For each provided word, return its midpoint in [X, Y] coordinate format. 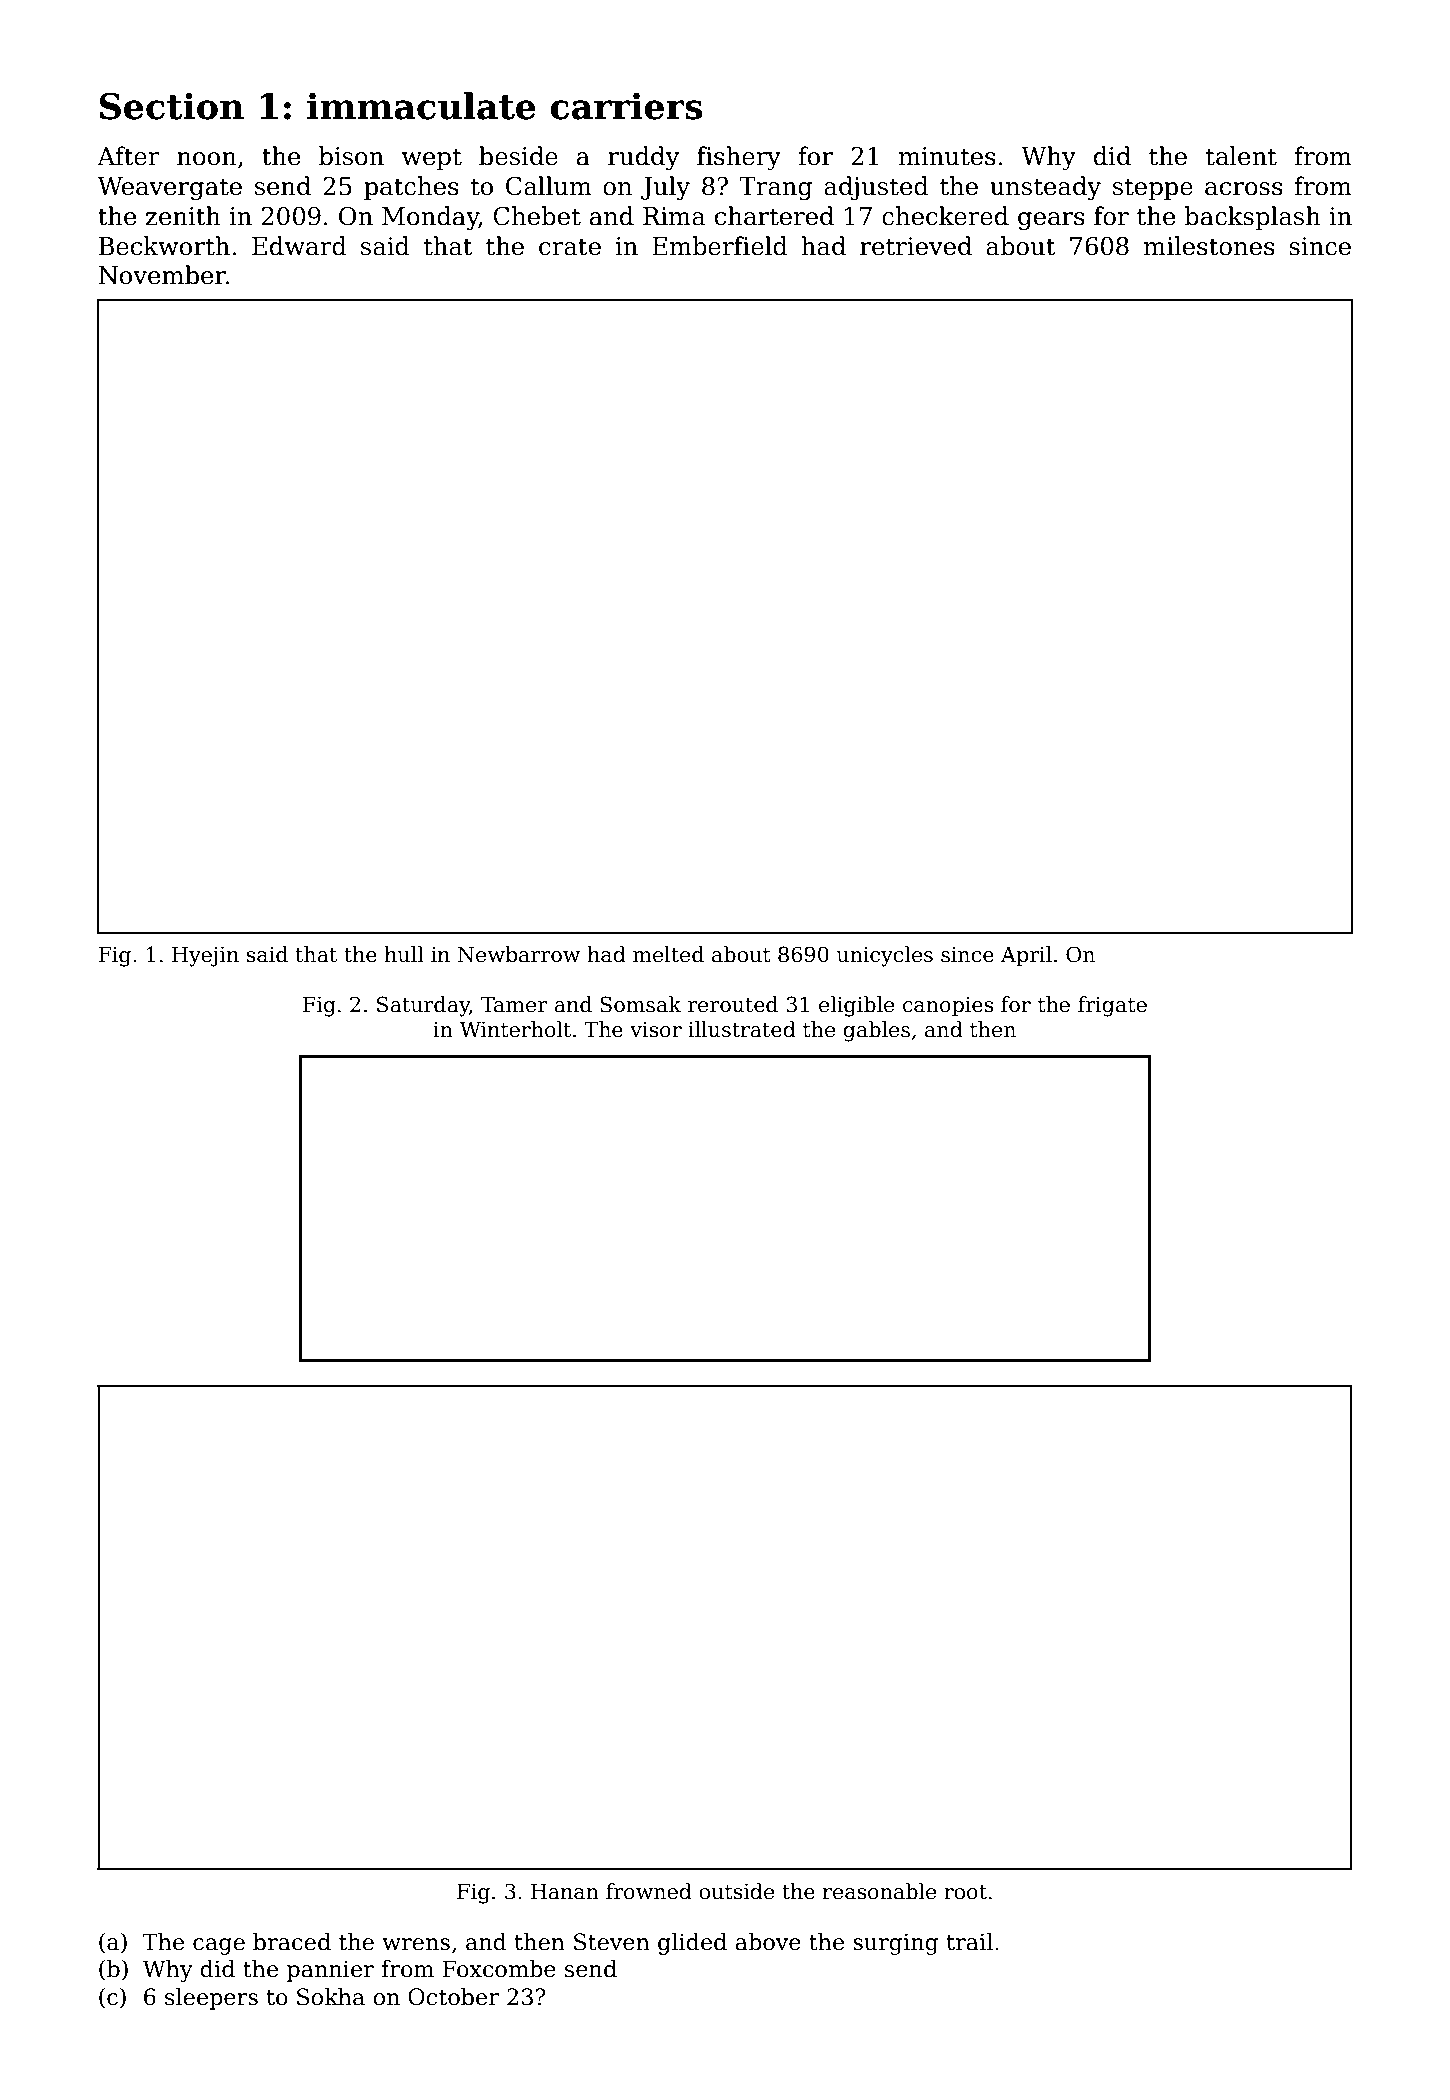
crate [570, 247]
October [453, 1997]
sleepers [211, 1999]
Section [172, 106]
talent [1241, 156]
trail [970, 1942]
